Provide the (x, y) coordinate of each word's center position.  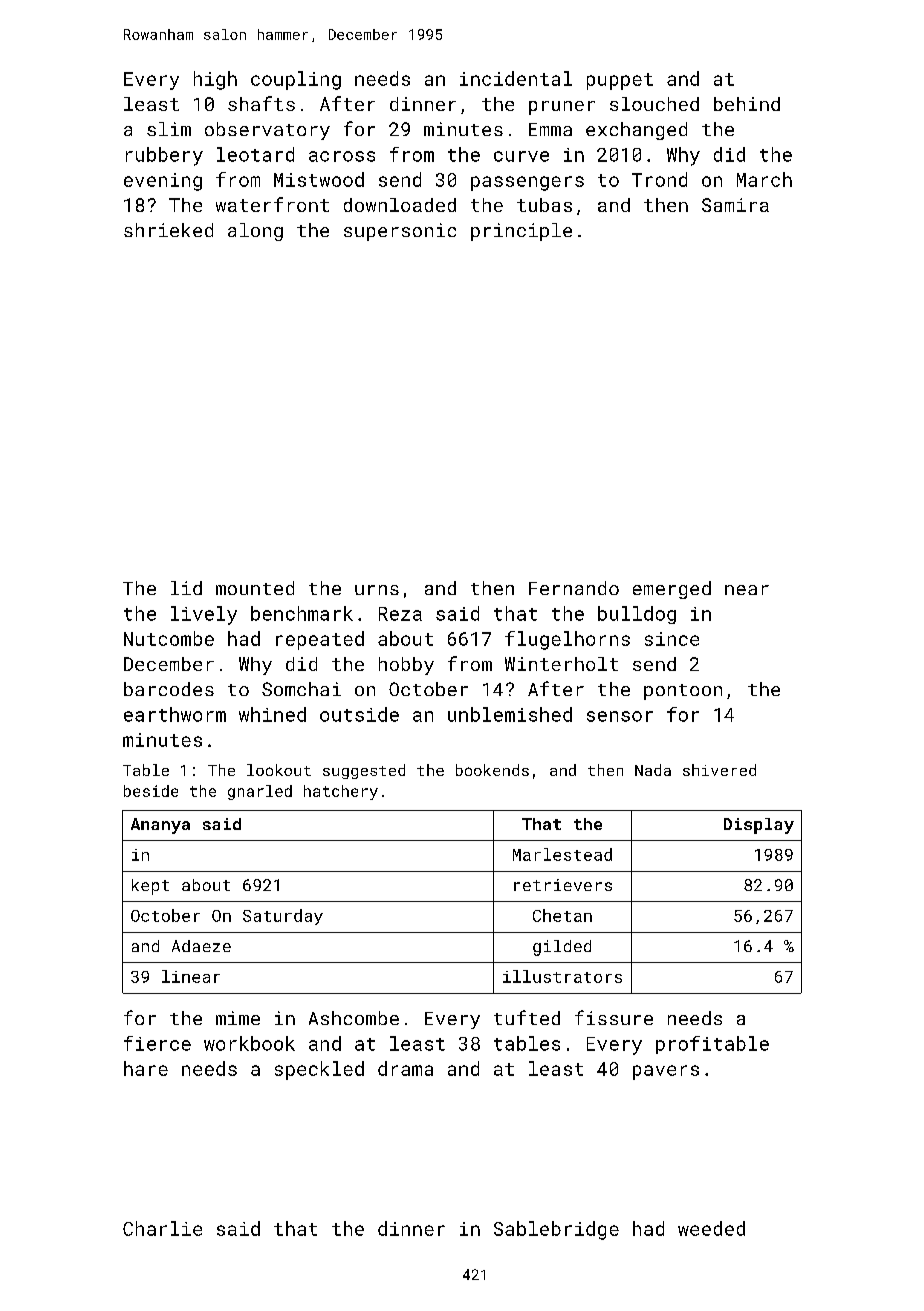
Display (759, 826)
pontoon (683, 692)
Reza (400, 614)
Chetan (562, 915)
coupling (296, 80)
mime (238, 1018)
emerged (672, 590)
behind (747, 104)
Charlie (162, 1228)
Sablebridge (556, 1230)
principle (521, 232)
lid (186, 588)
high (215, 80)
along (255, 232)
